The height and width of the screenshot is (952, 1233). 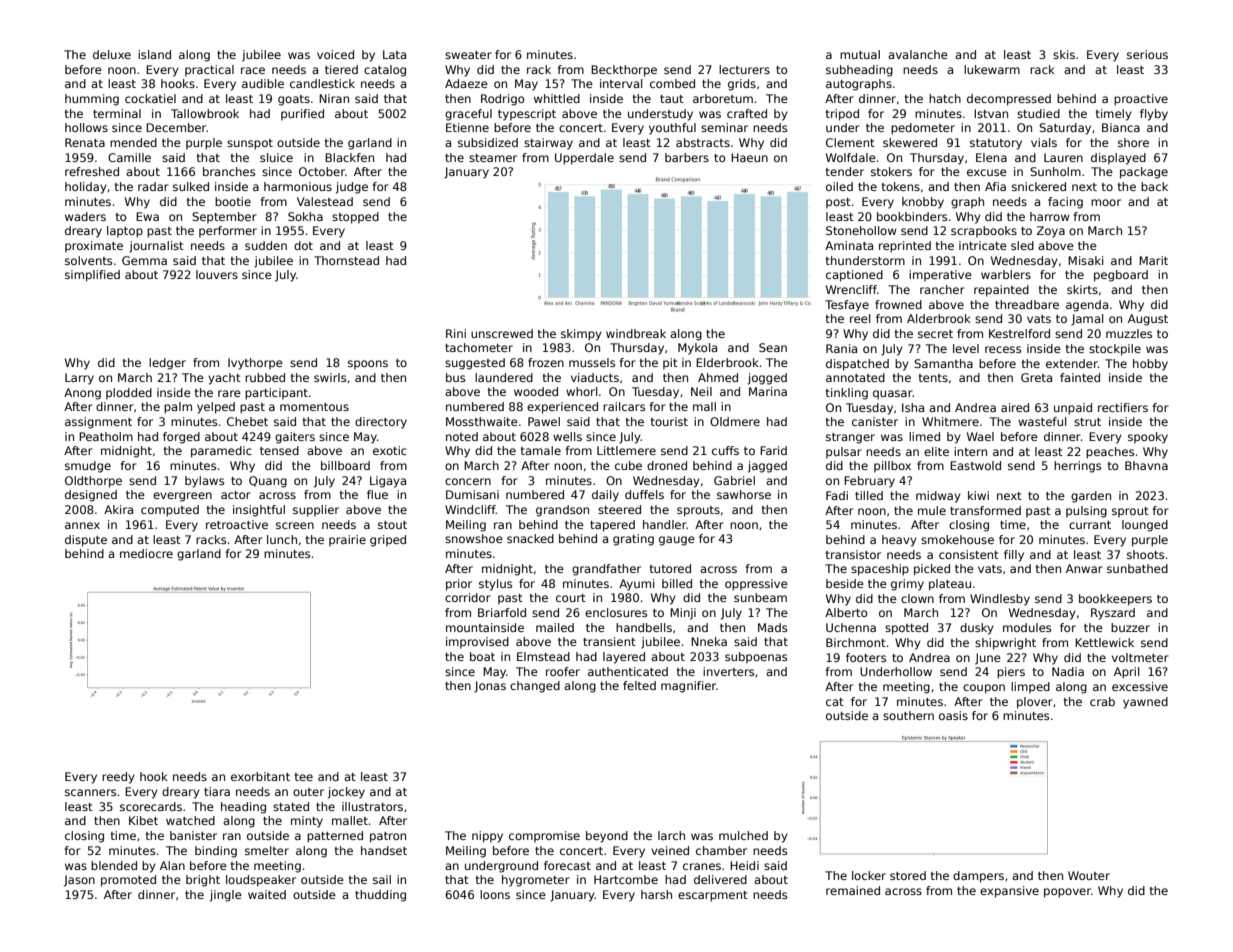 What do you see at coordinates (144, 260) in the screenshot?
I see `Gemma` at bounding box center [144, 260].
